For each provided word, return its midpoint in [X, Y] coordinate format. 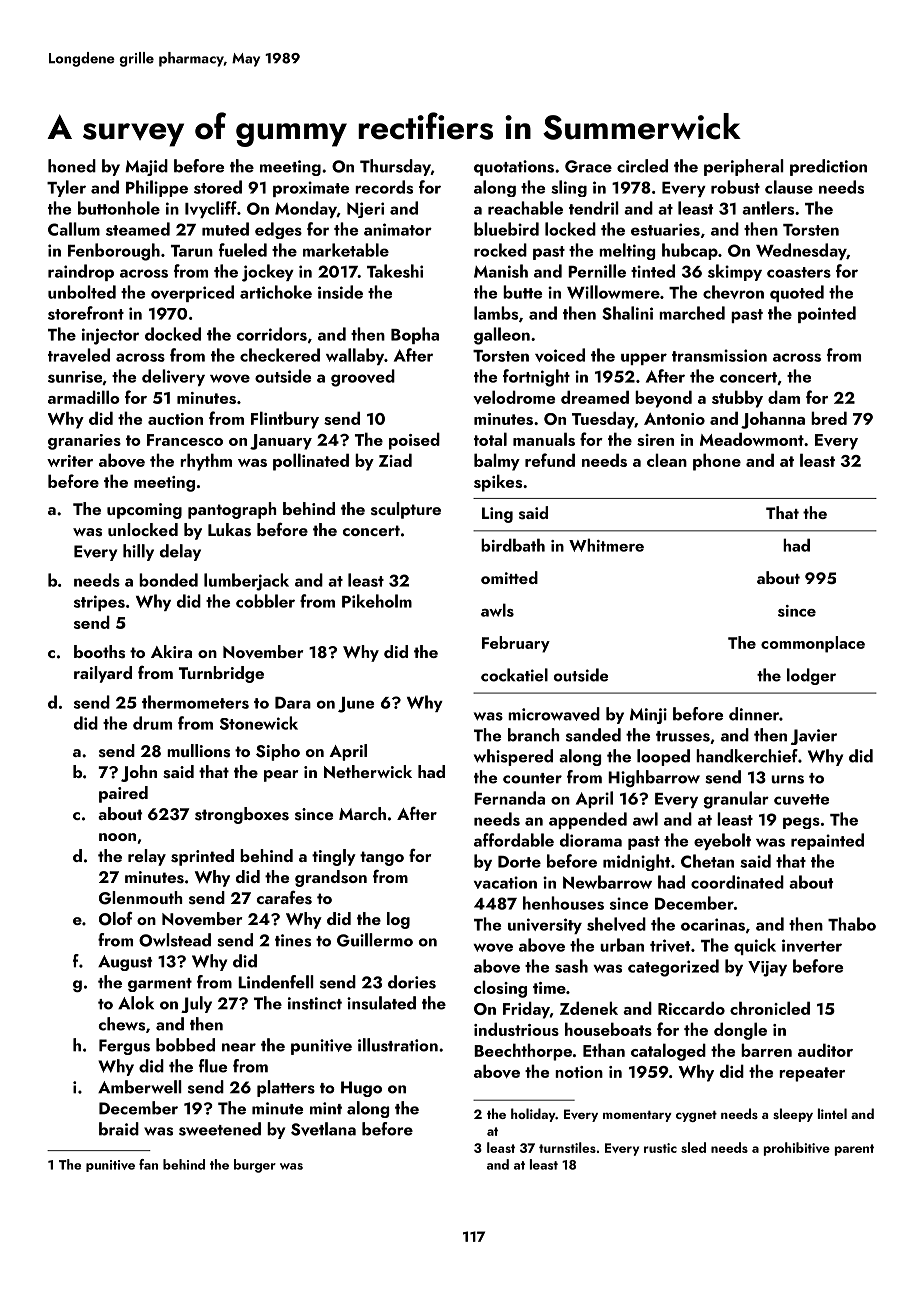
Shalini [627, 313]
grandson [331, 878]
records [384, 187]
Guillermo [375, 940]
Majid [146, 167]
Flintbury [285, 420]
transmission [719, 355]
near [239, 1047]
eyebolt [722, 841]
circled [642, 166]
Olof [116, 918]
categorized [673, 968]
